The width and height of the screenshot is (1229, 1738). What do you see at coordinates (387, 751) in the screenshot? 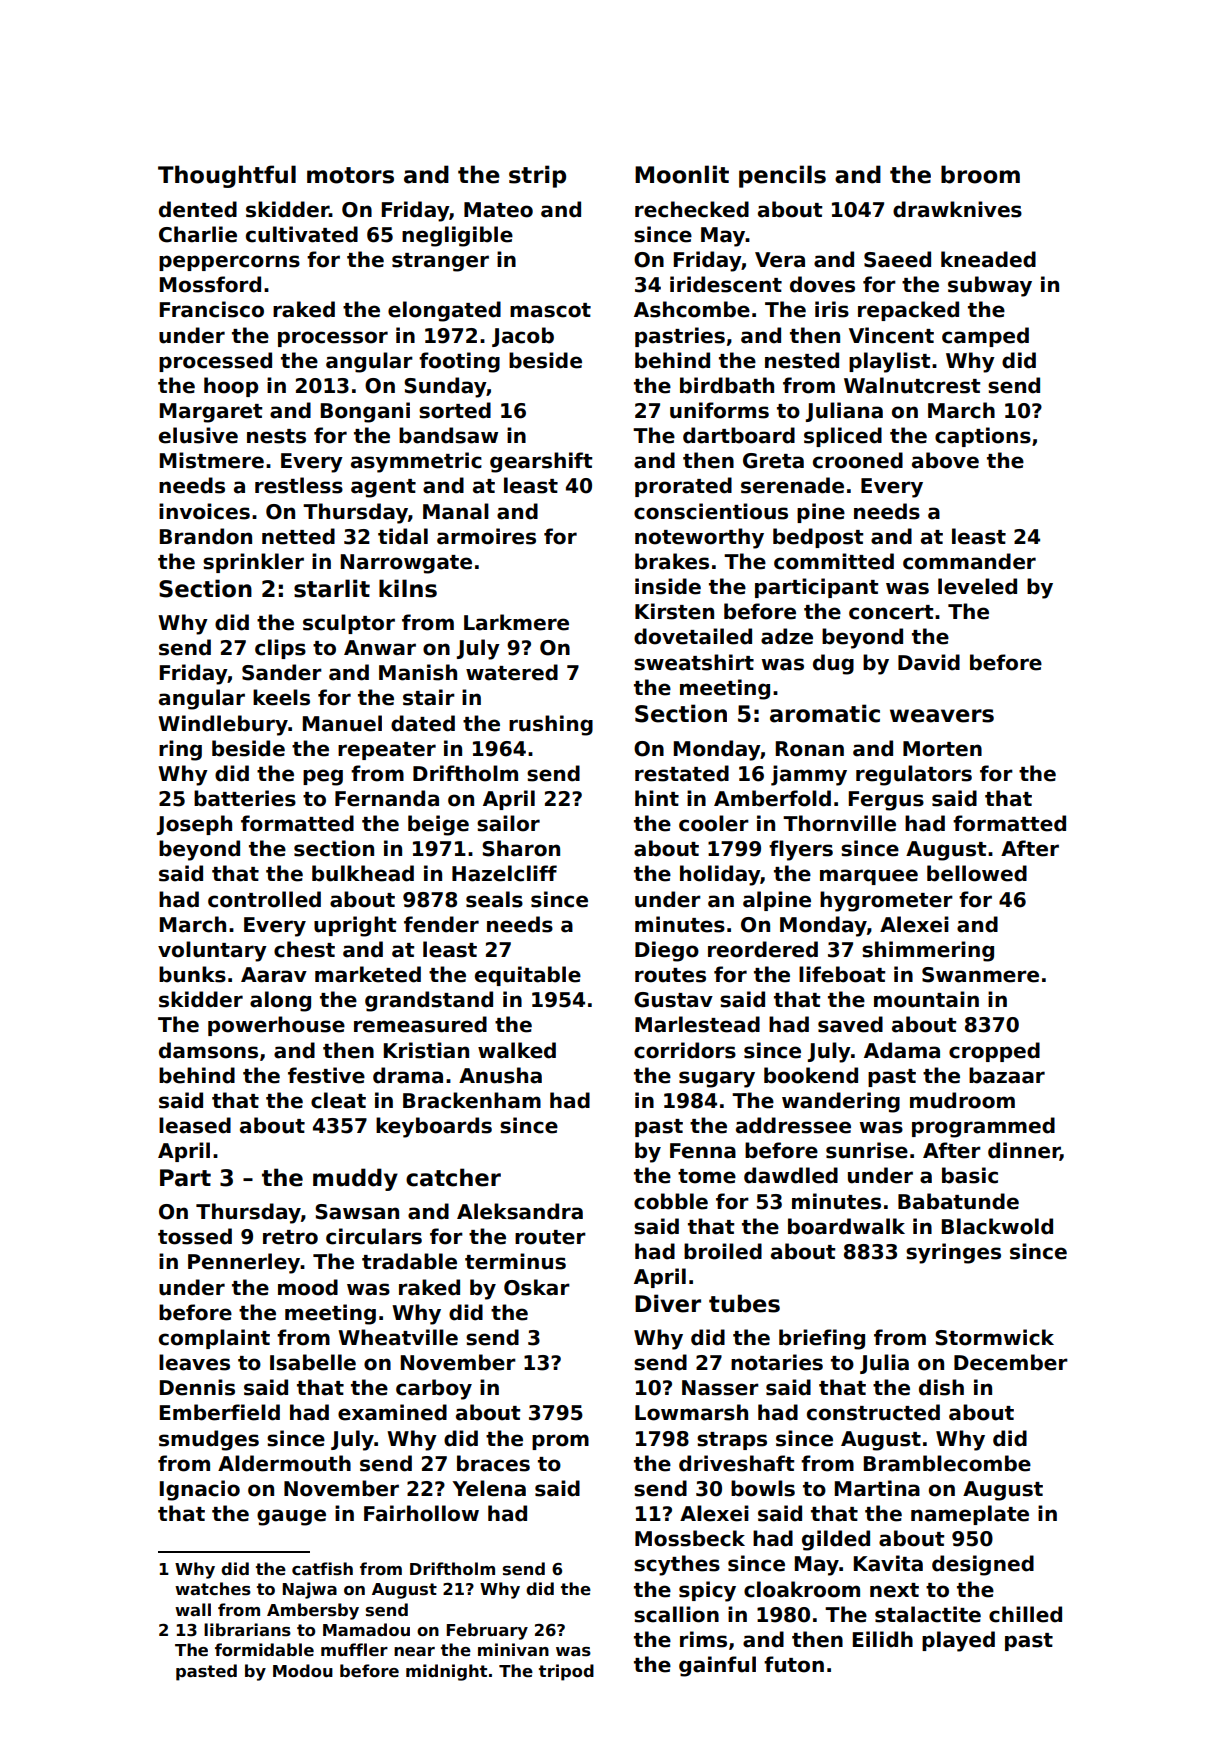
I see `repeater` at bounding box center [387, 751].
